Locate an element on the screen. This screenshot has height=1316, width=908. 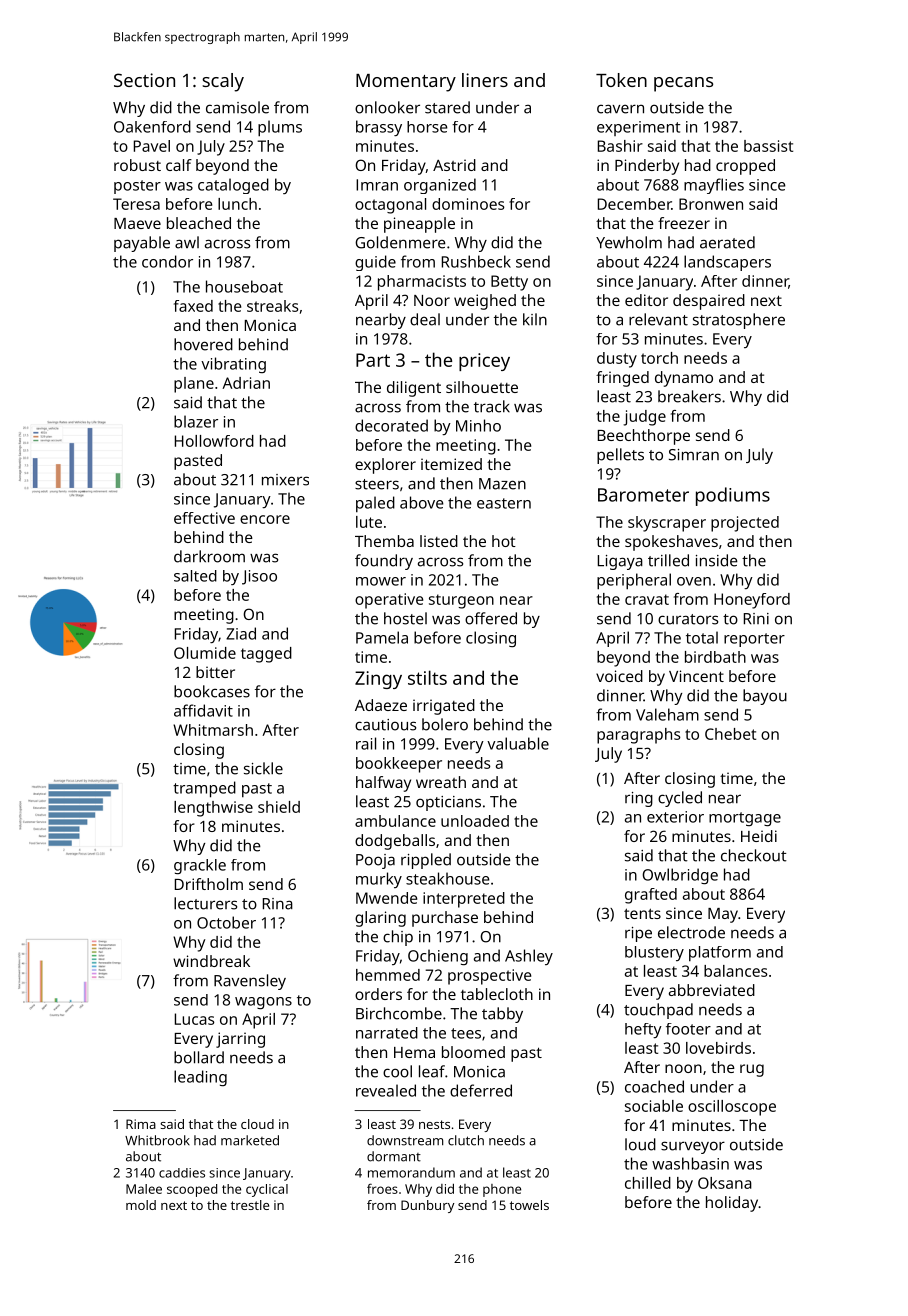
Momentary is located at coordinates (406, 83).
